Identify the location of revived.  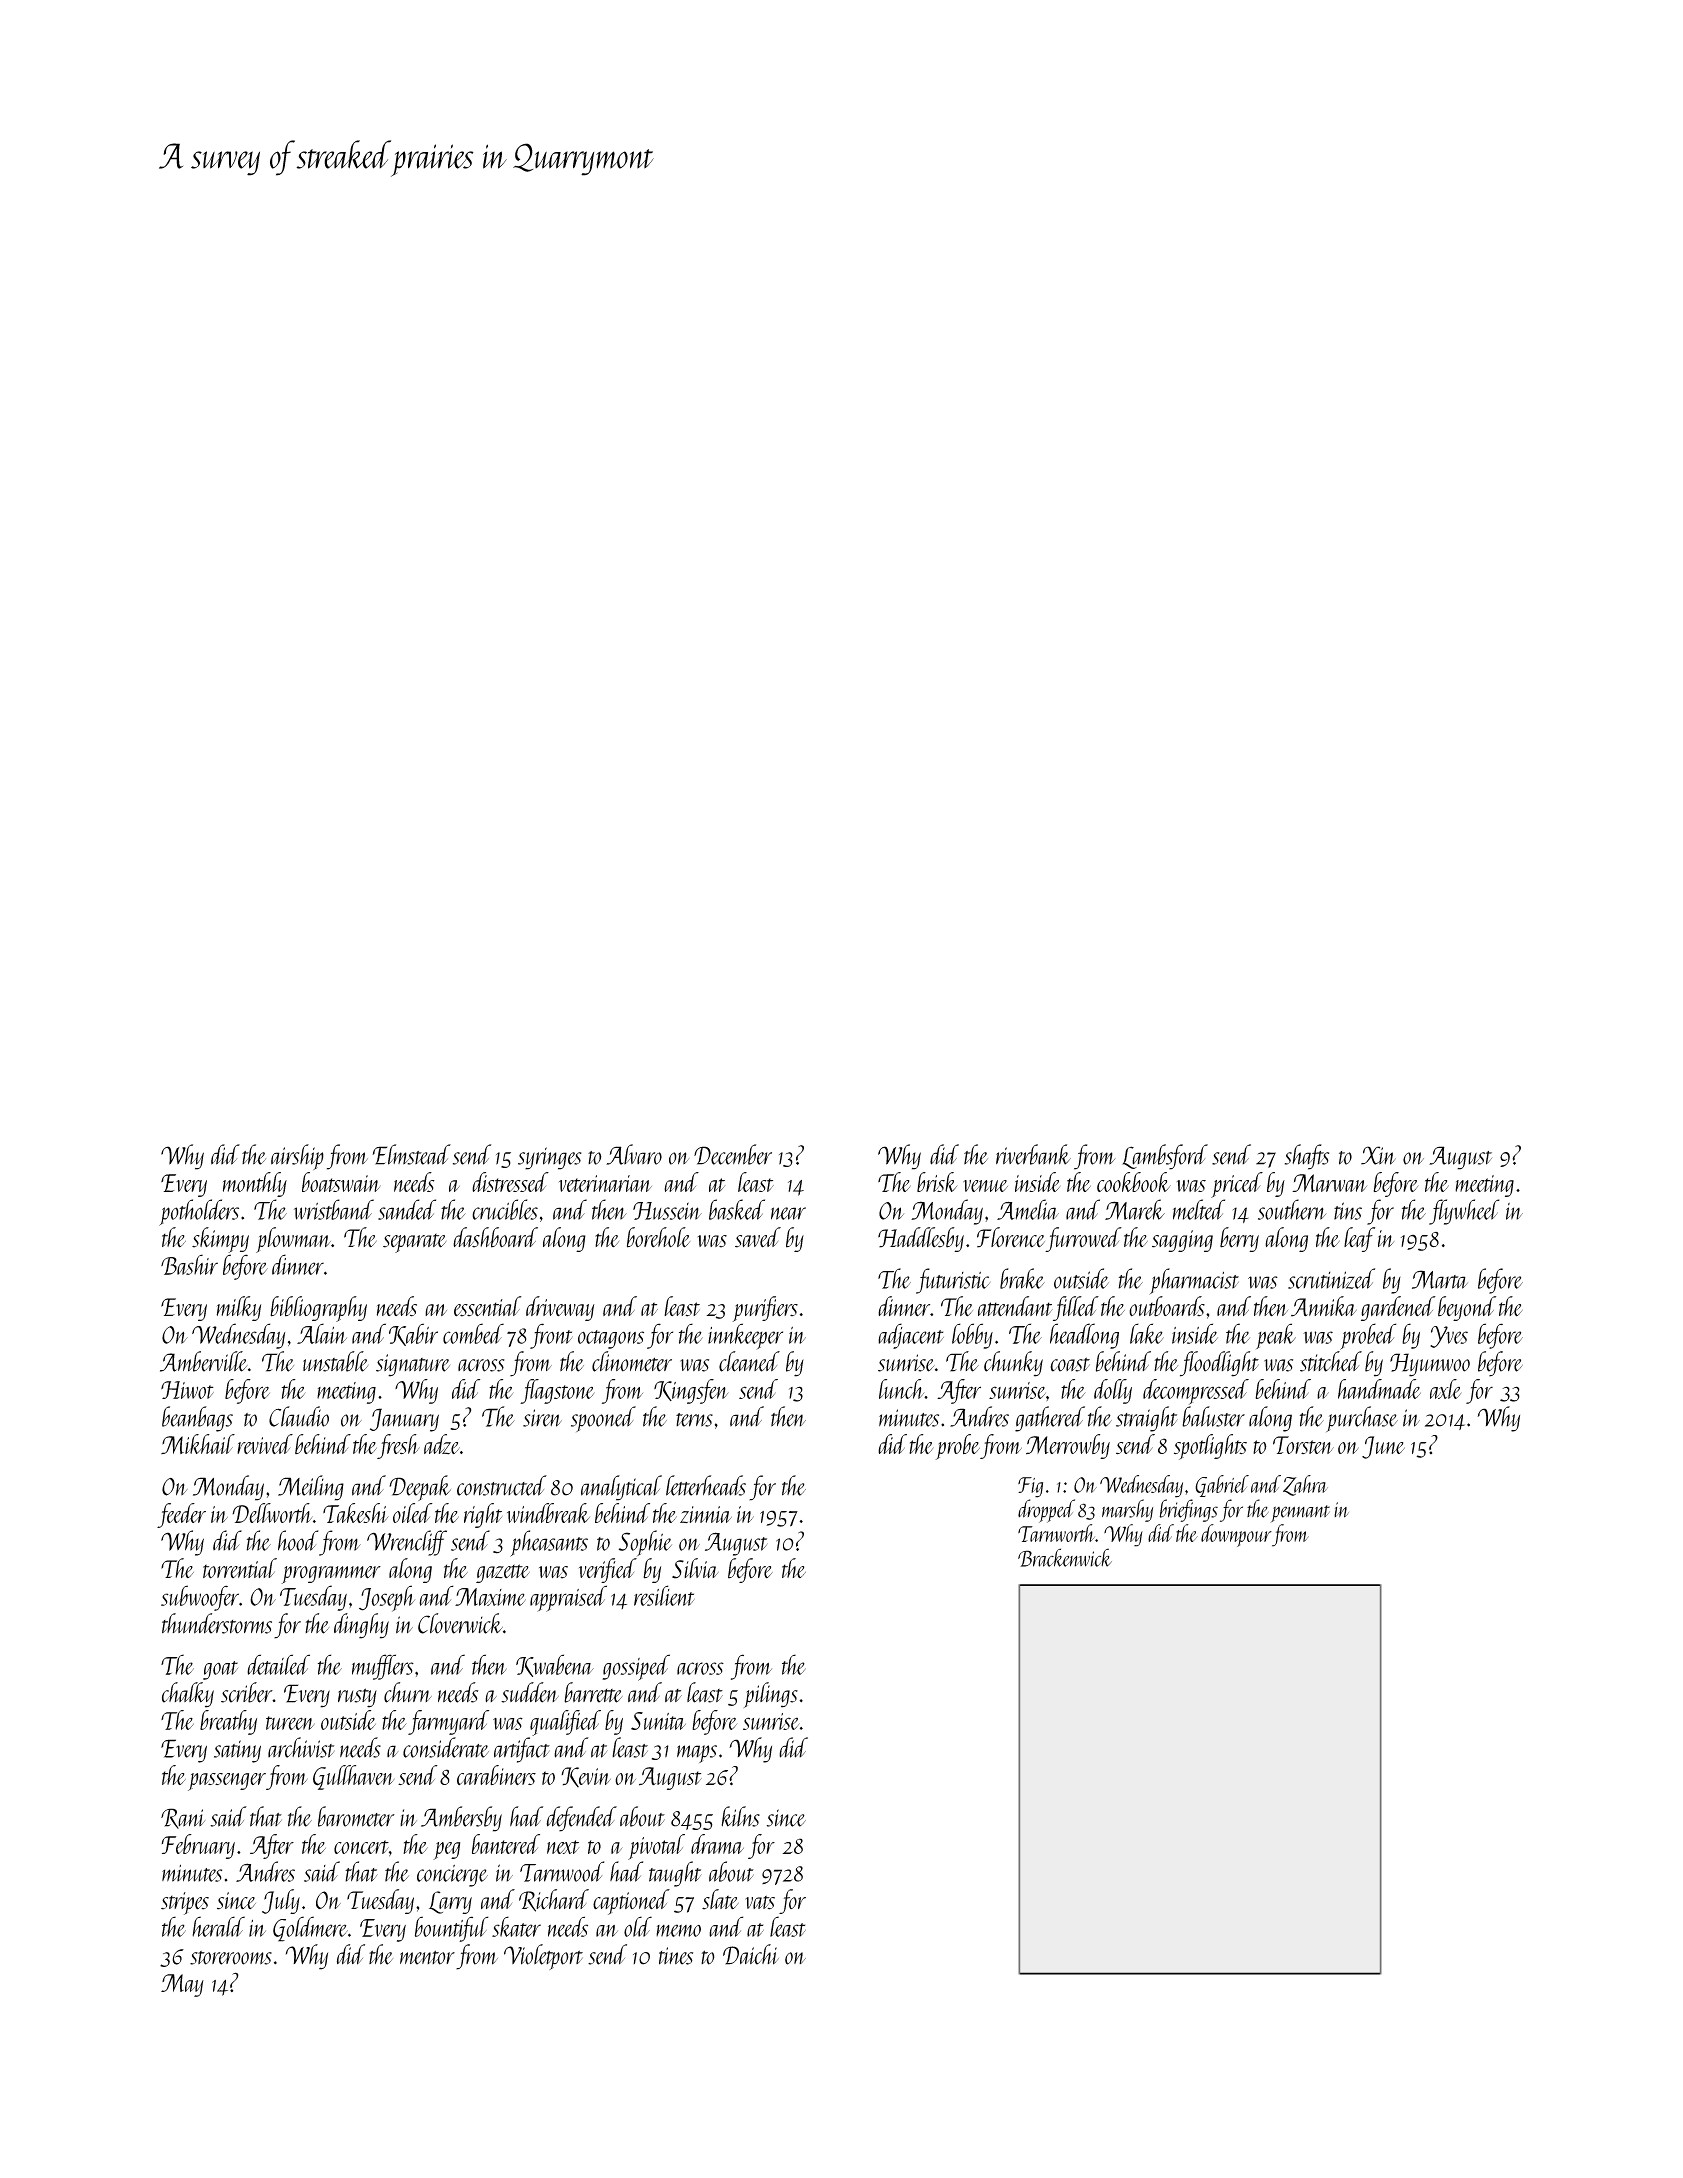
(265, 1444).
